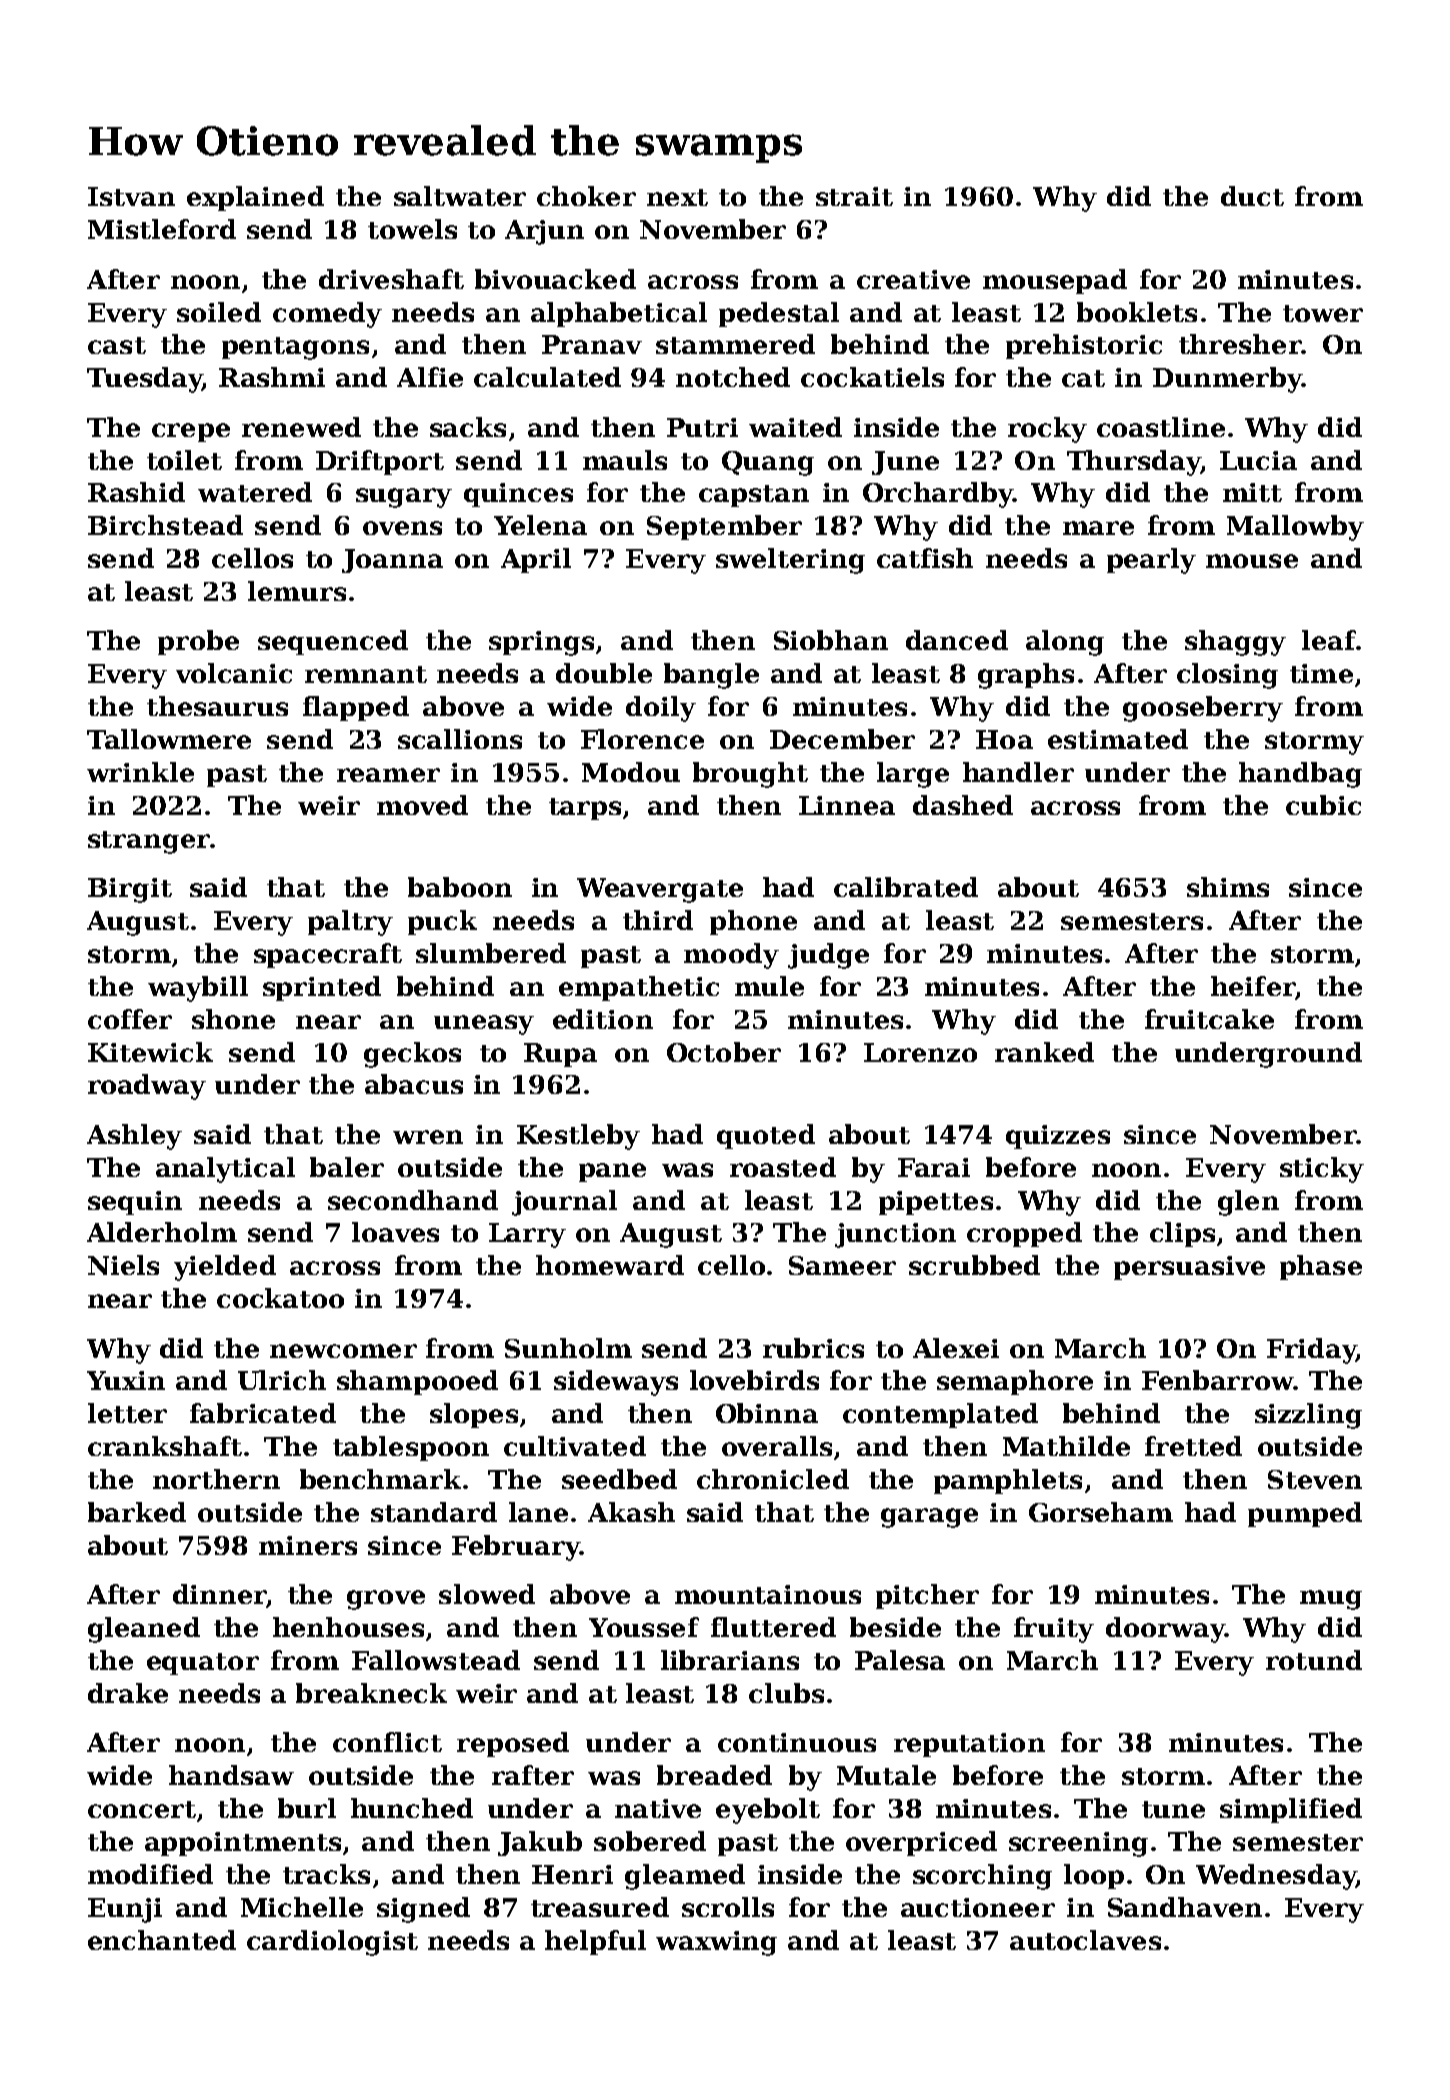 This screenshot has height=2100, width=1450. What do you see at coordinates (1118, 739) in the screenshot?
I see `estimated` at bounding box center [1118, 739].
